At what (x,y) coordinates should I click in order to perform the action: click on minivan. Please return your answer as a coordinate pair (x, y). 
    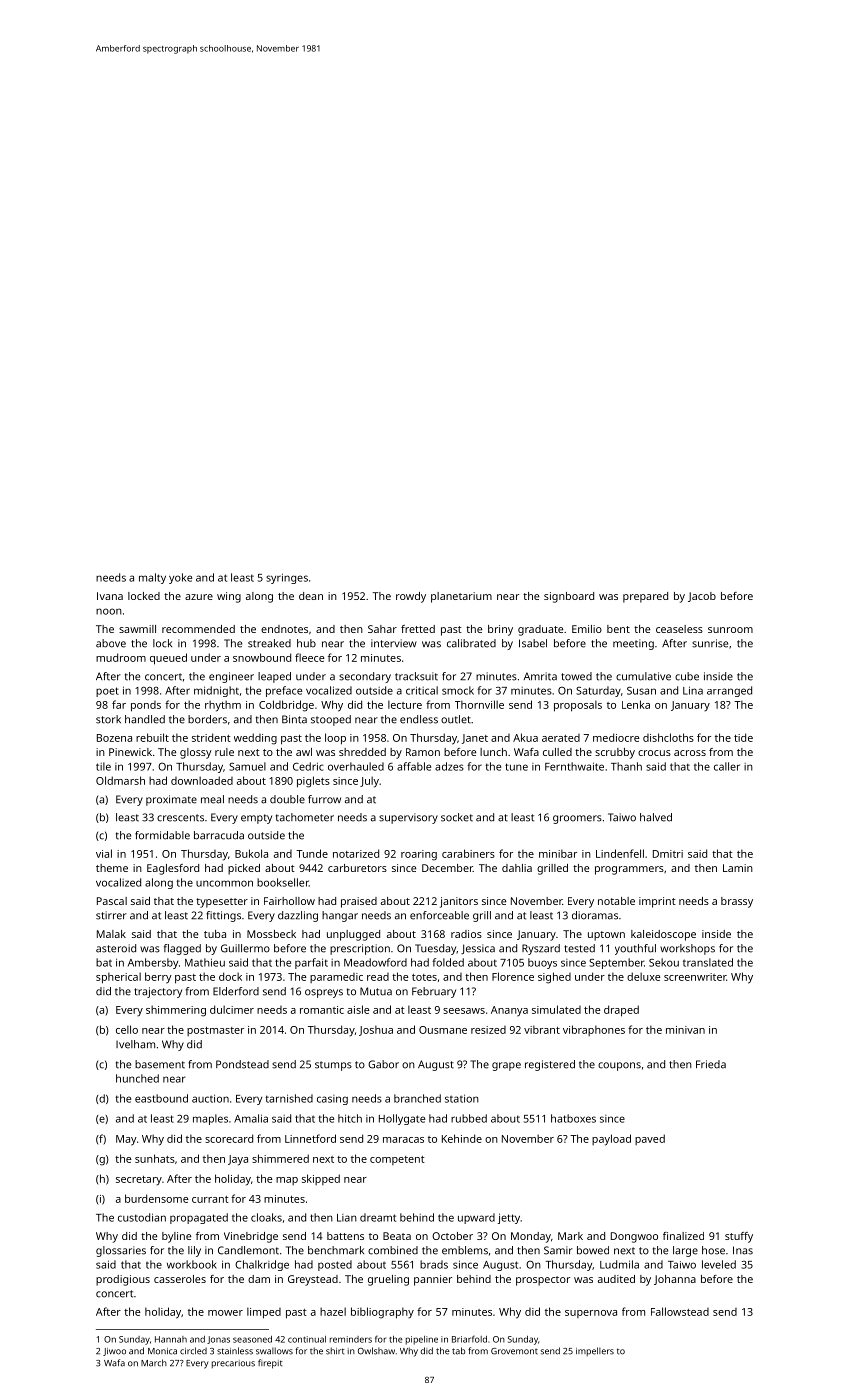
    Looking at the image, I should click on (685, 1030).
